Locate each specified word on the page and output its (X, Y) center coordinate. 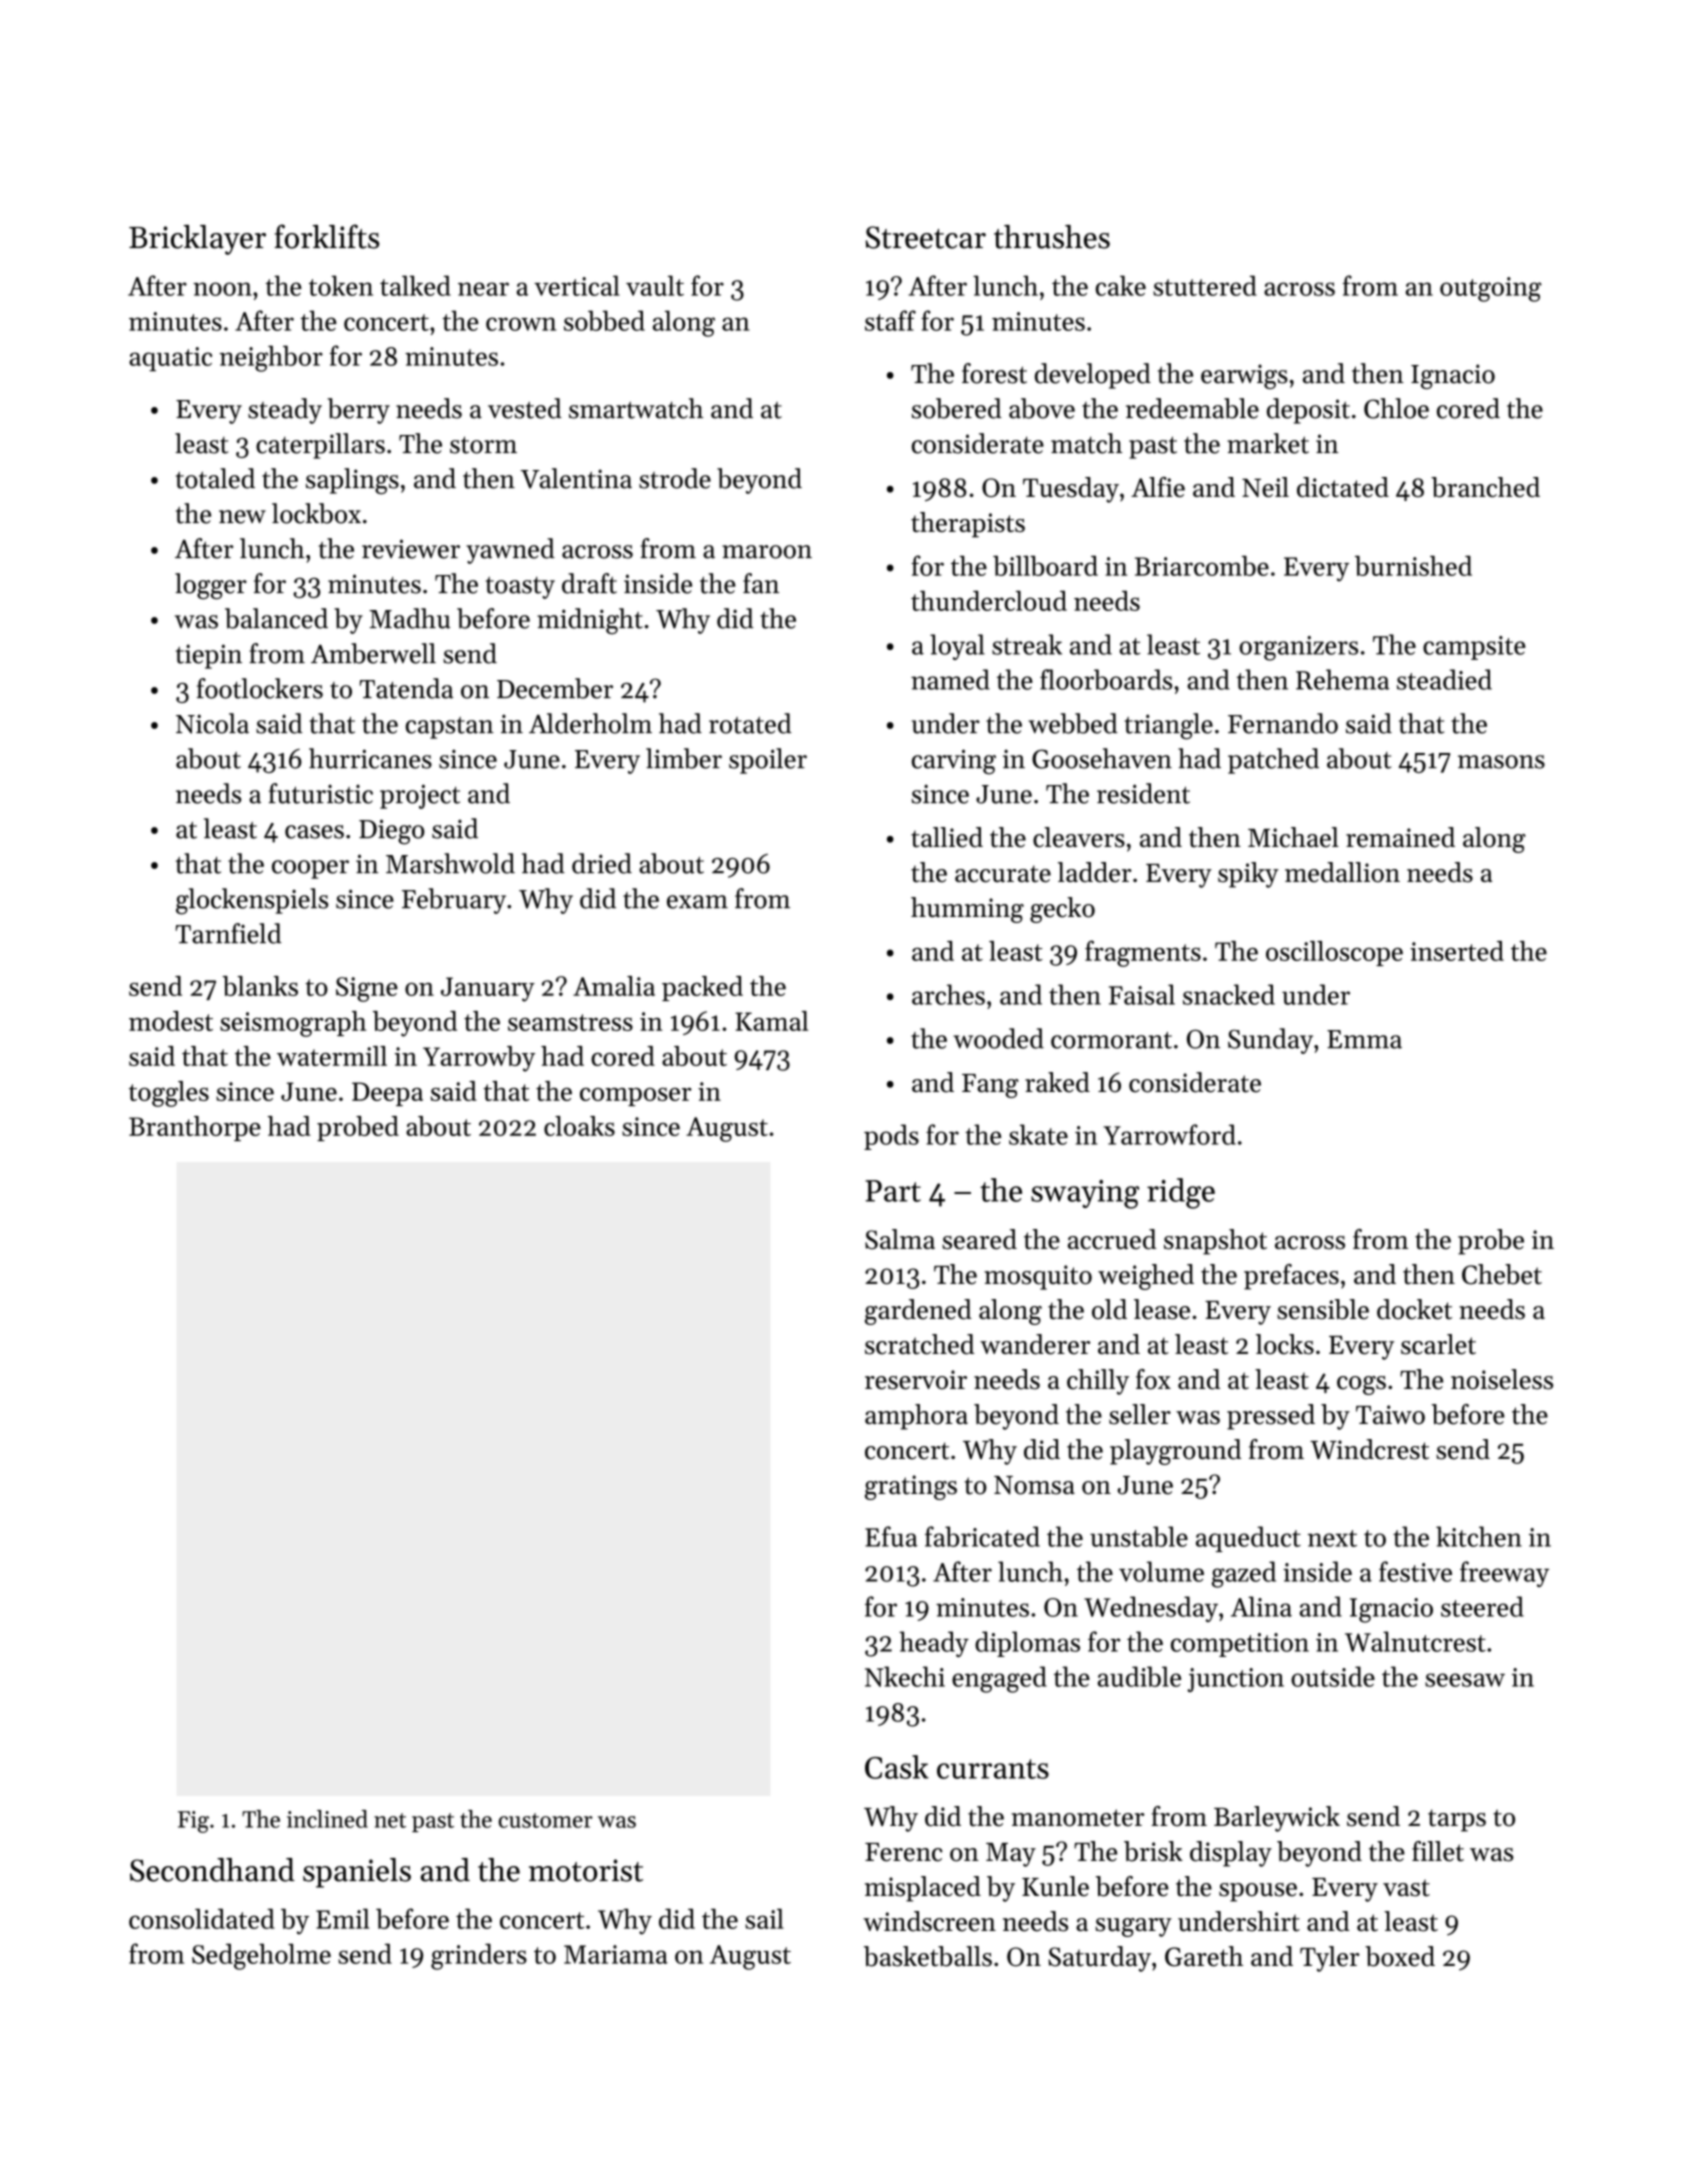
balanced (276, 618)
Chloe (1396, 408)
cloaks (579, 1126)
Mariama (616, 1954)
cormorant (1111, 1040)
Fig (193, 1822)
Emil (342, 1918)
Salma (900, 1239)
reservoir (916, 1380)
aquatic (170, 359)
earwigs (1244, 376)
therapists (968, 525)
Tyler (1330, 1959)
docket (1414, 1309)
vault (655, 285)
